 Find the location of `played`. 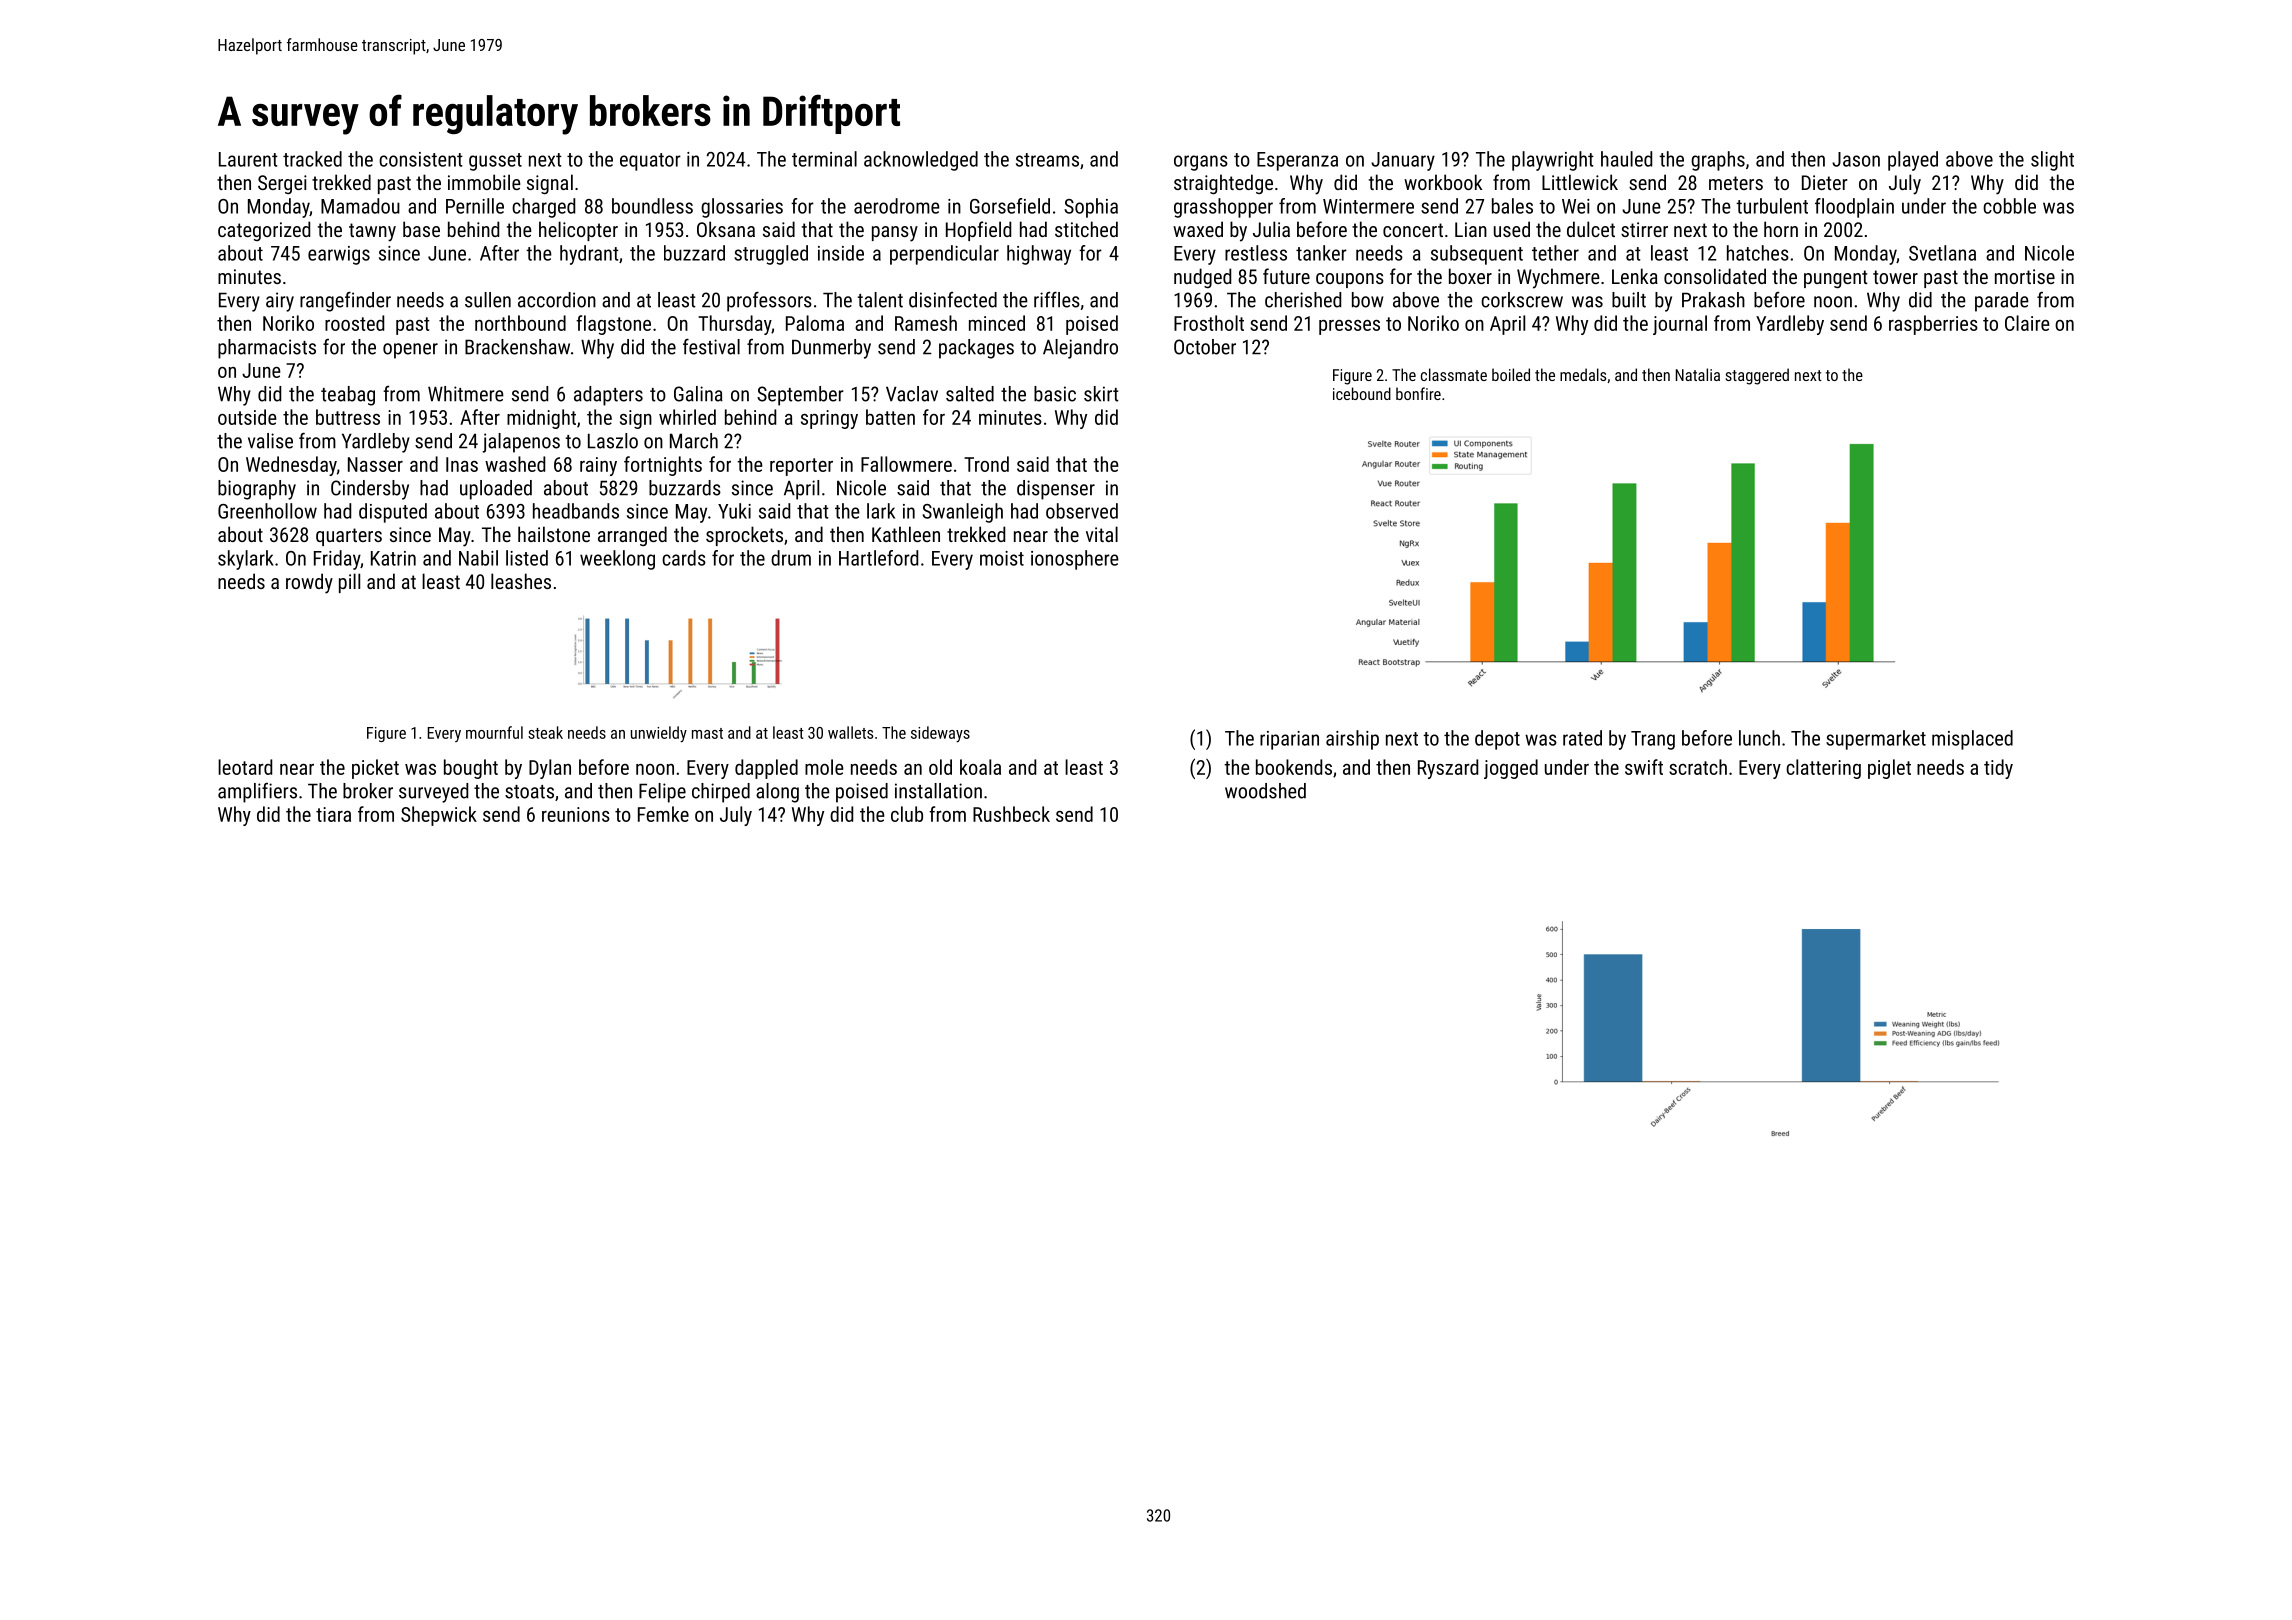

played is located at coordinates (1913, 161).
